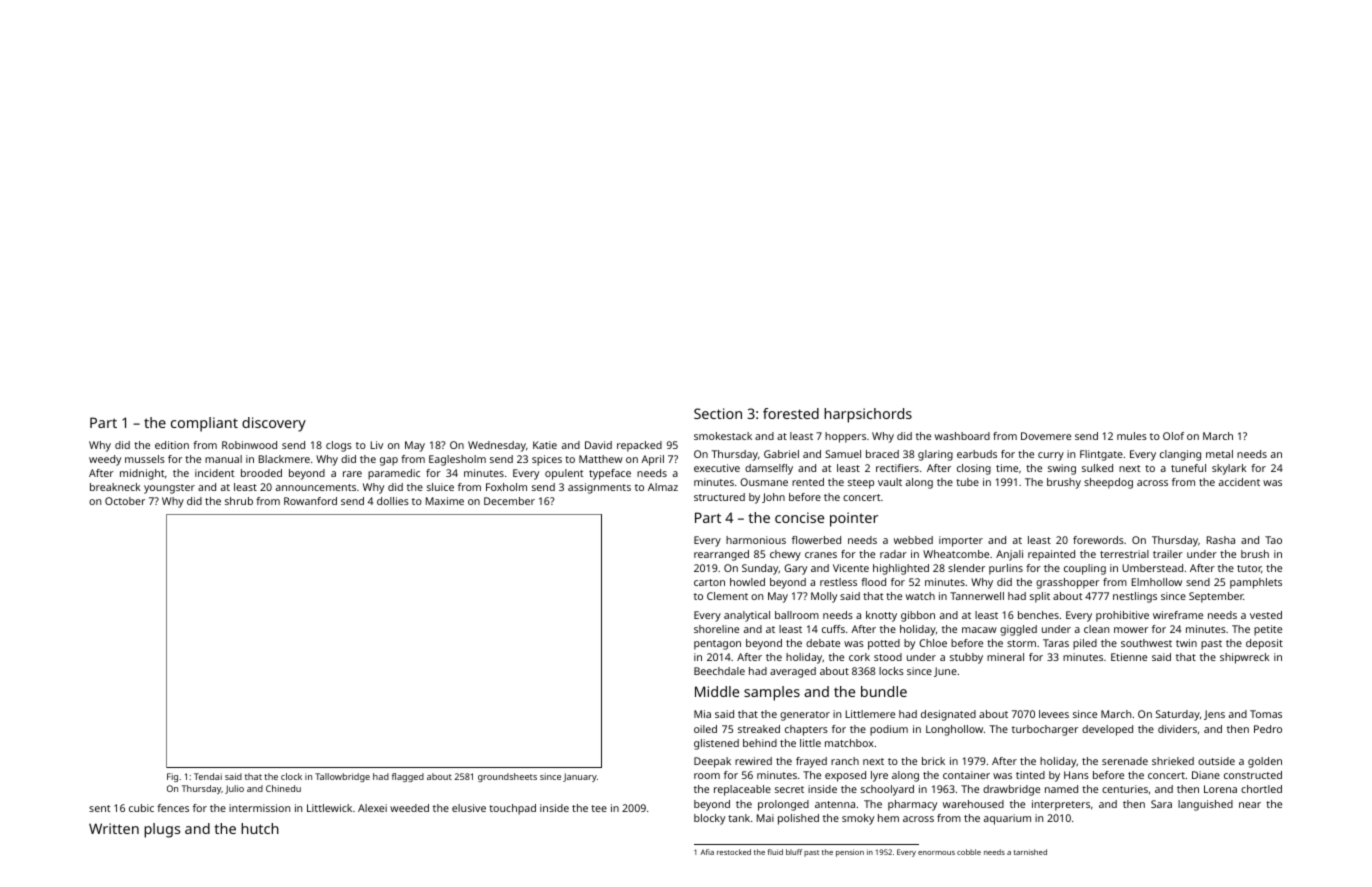  I want to click on Section, so click(718, 413).
